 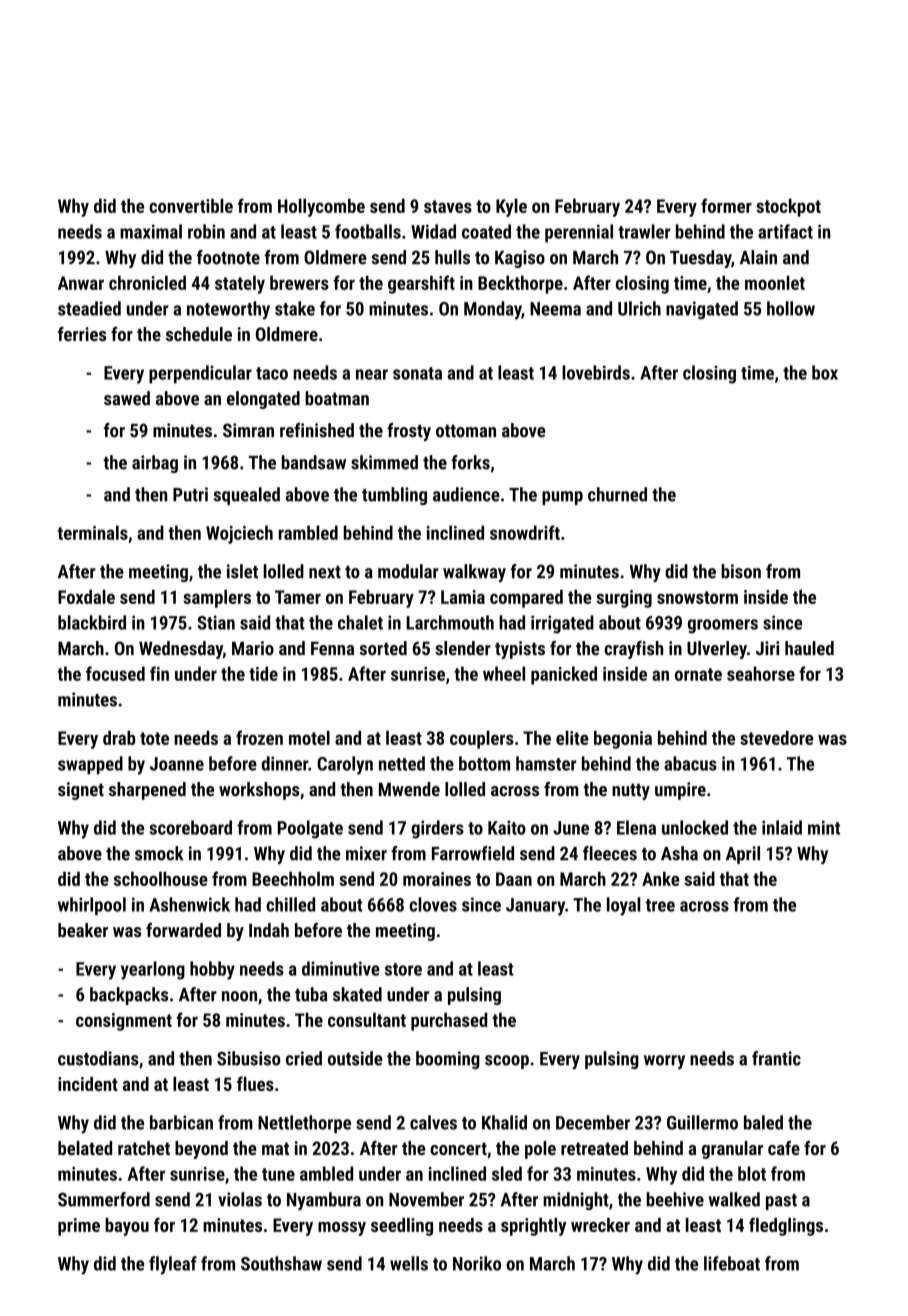 I want to click on gearshift, so click(x=421, y=284).
